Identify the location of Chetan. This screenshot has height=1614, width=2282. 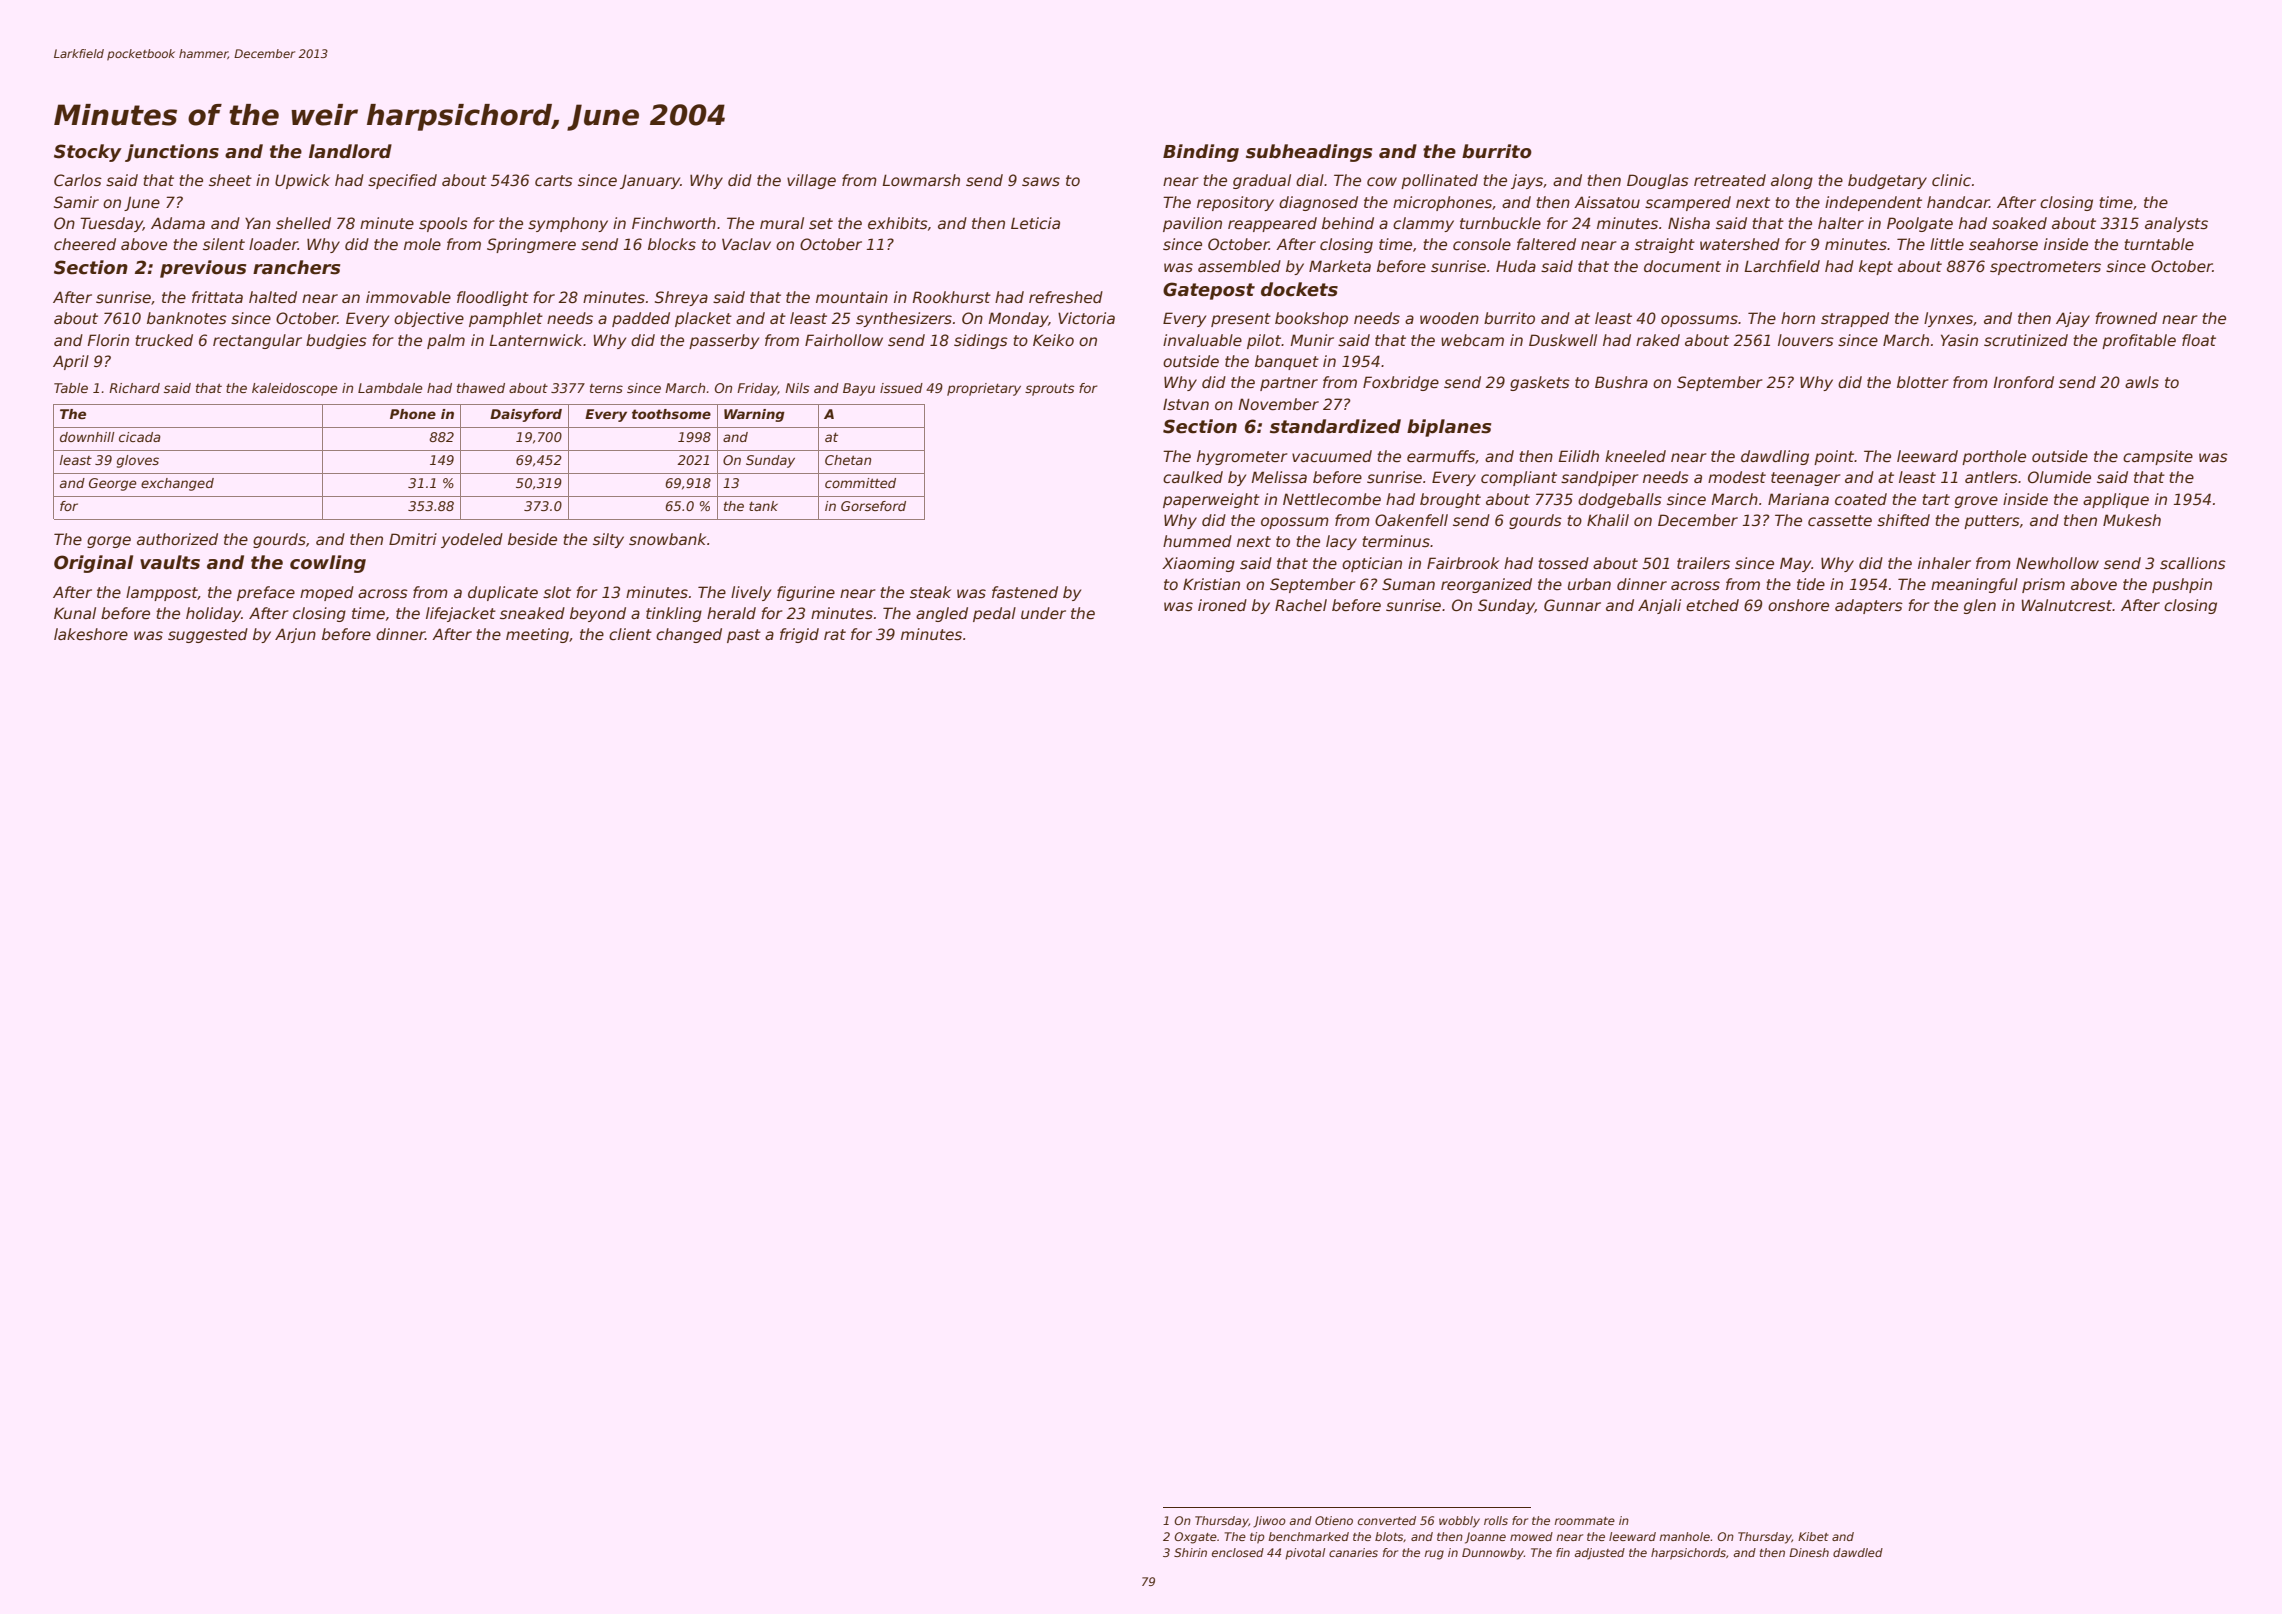
(848, 460).
